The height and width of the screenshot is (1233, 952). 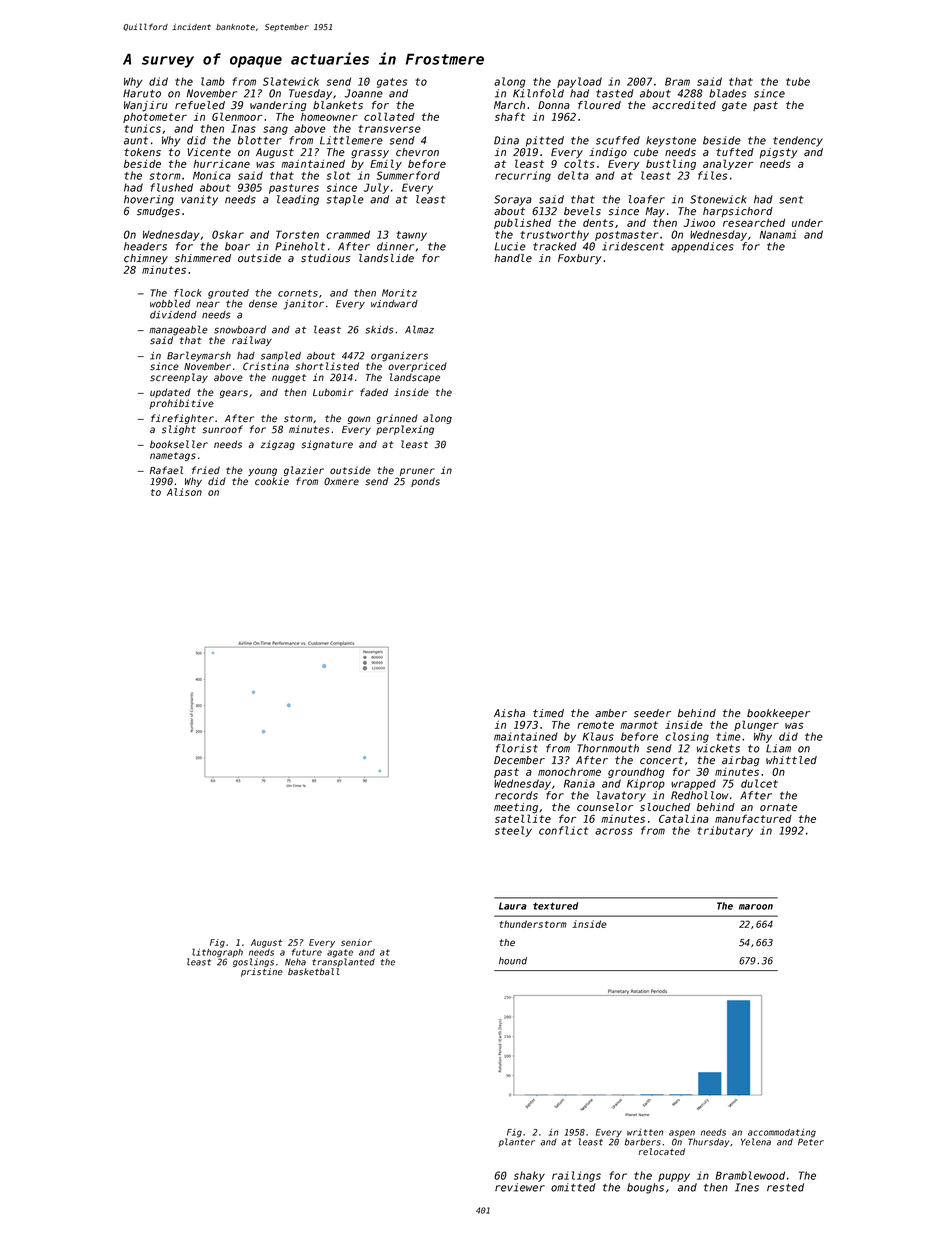 I want to click on refueled, so click(x=200, y=105).
